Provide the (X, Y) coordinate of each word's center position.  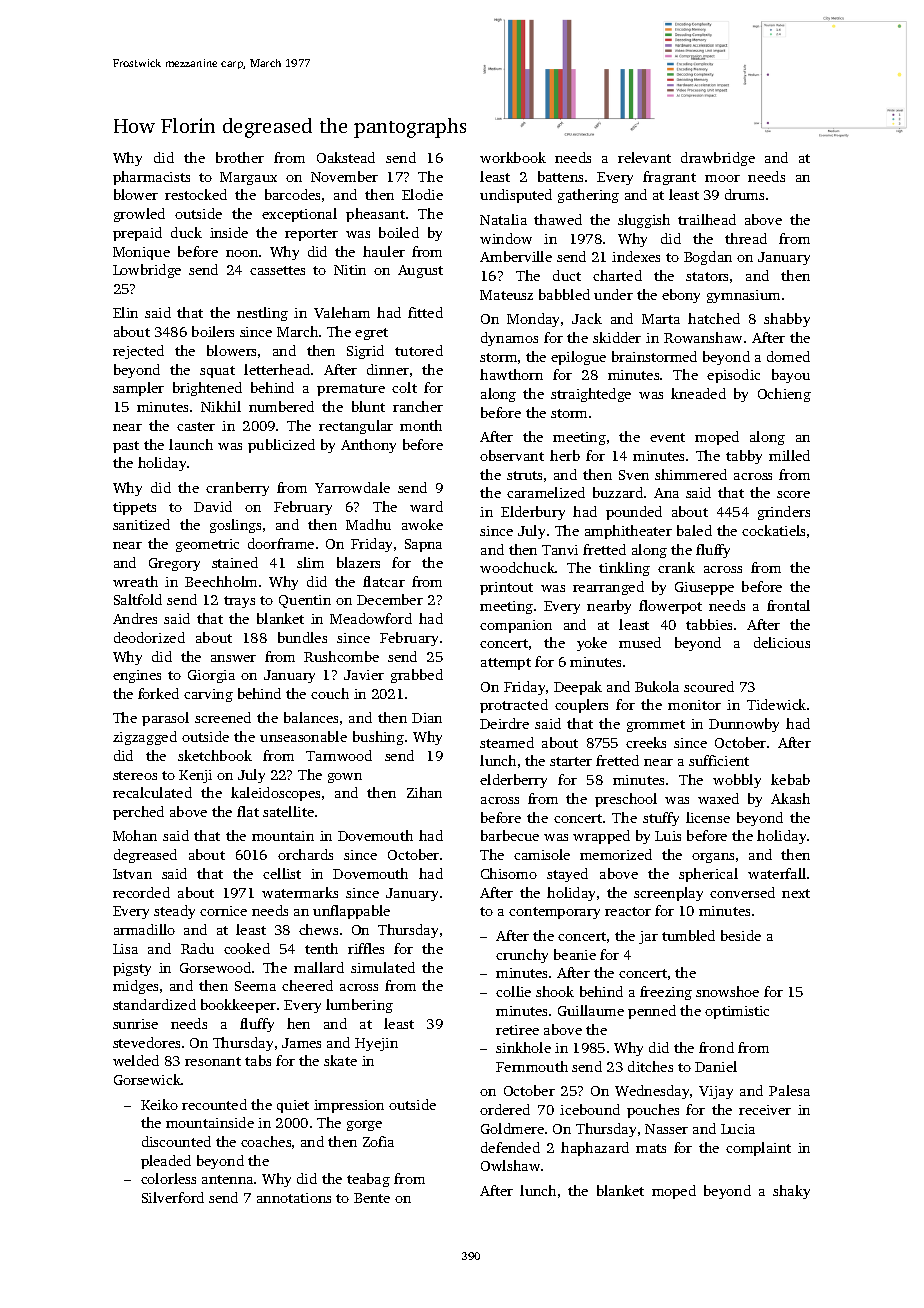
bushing (378, 738)
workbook (513, 157)
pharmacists (151, 178)
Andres (135, 618)
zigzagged (145, 738)
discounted (176, 1141)
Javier (364, 675)
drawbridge (718, 159)
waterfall (777, 873)
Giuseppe (704, 588)
